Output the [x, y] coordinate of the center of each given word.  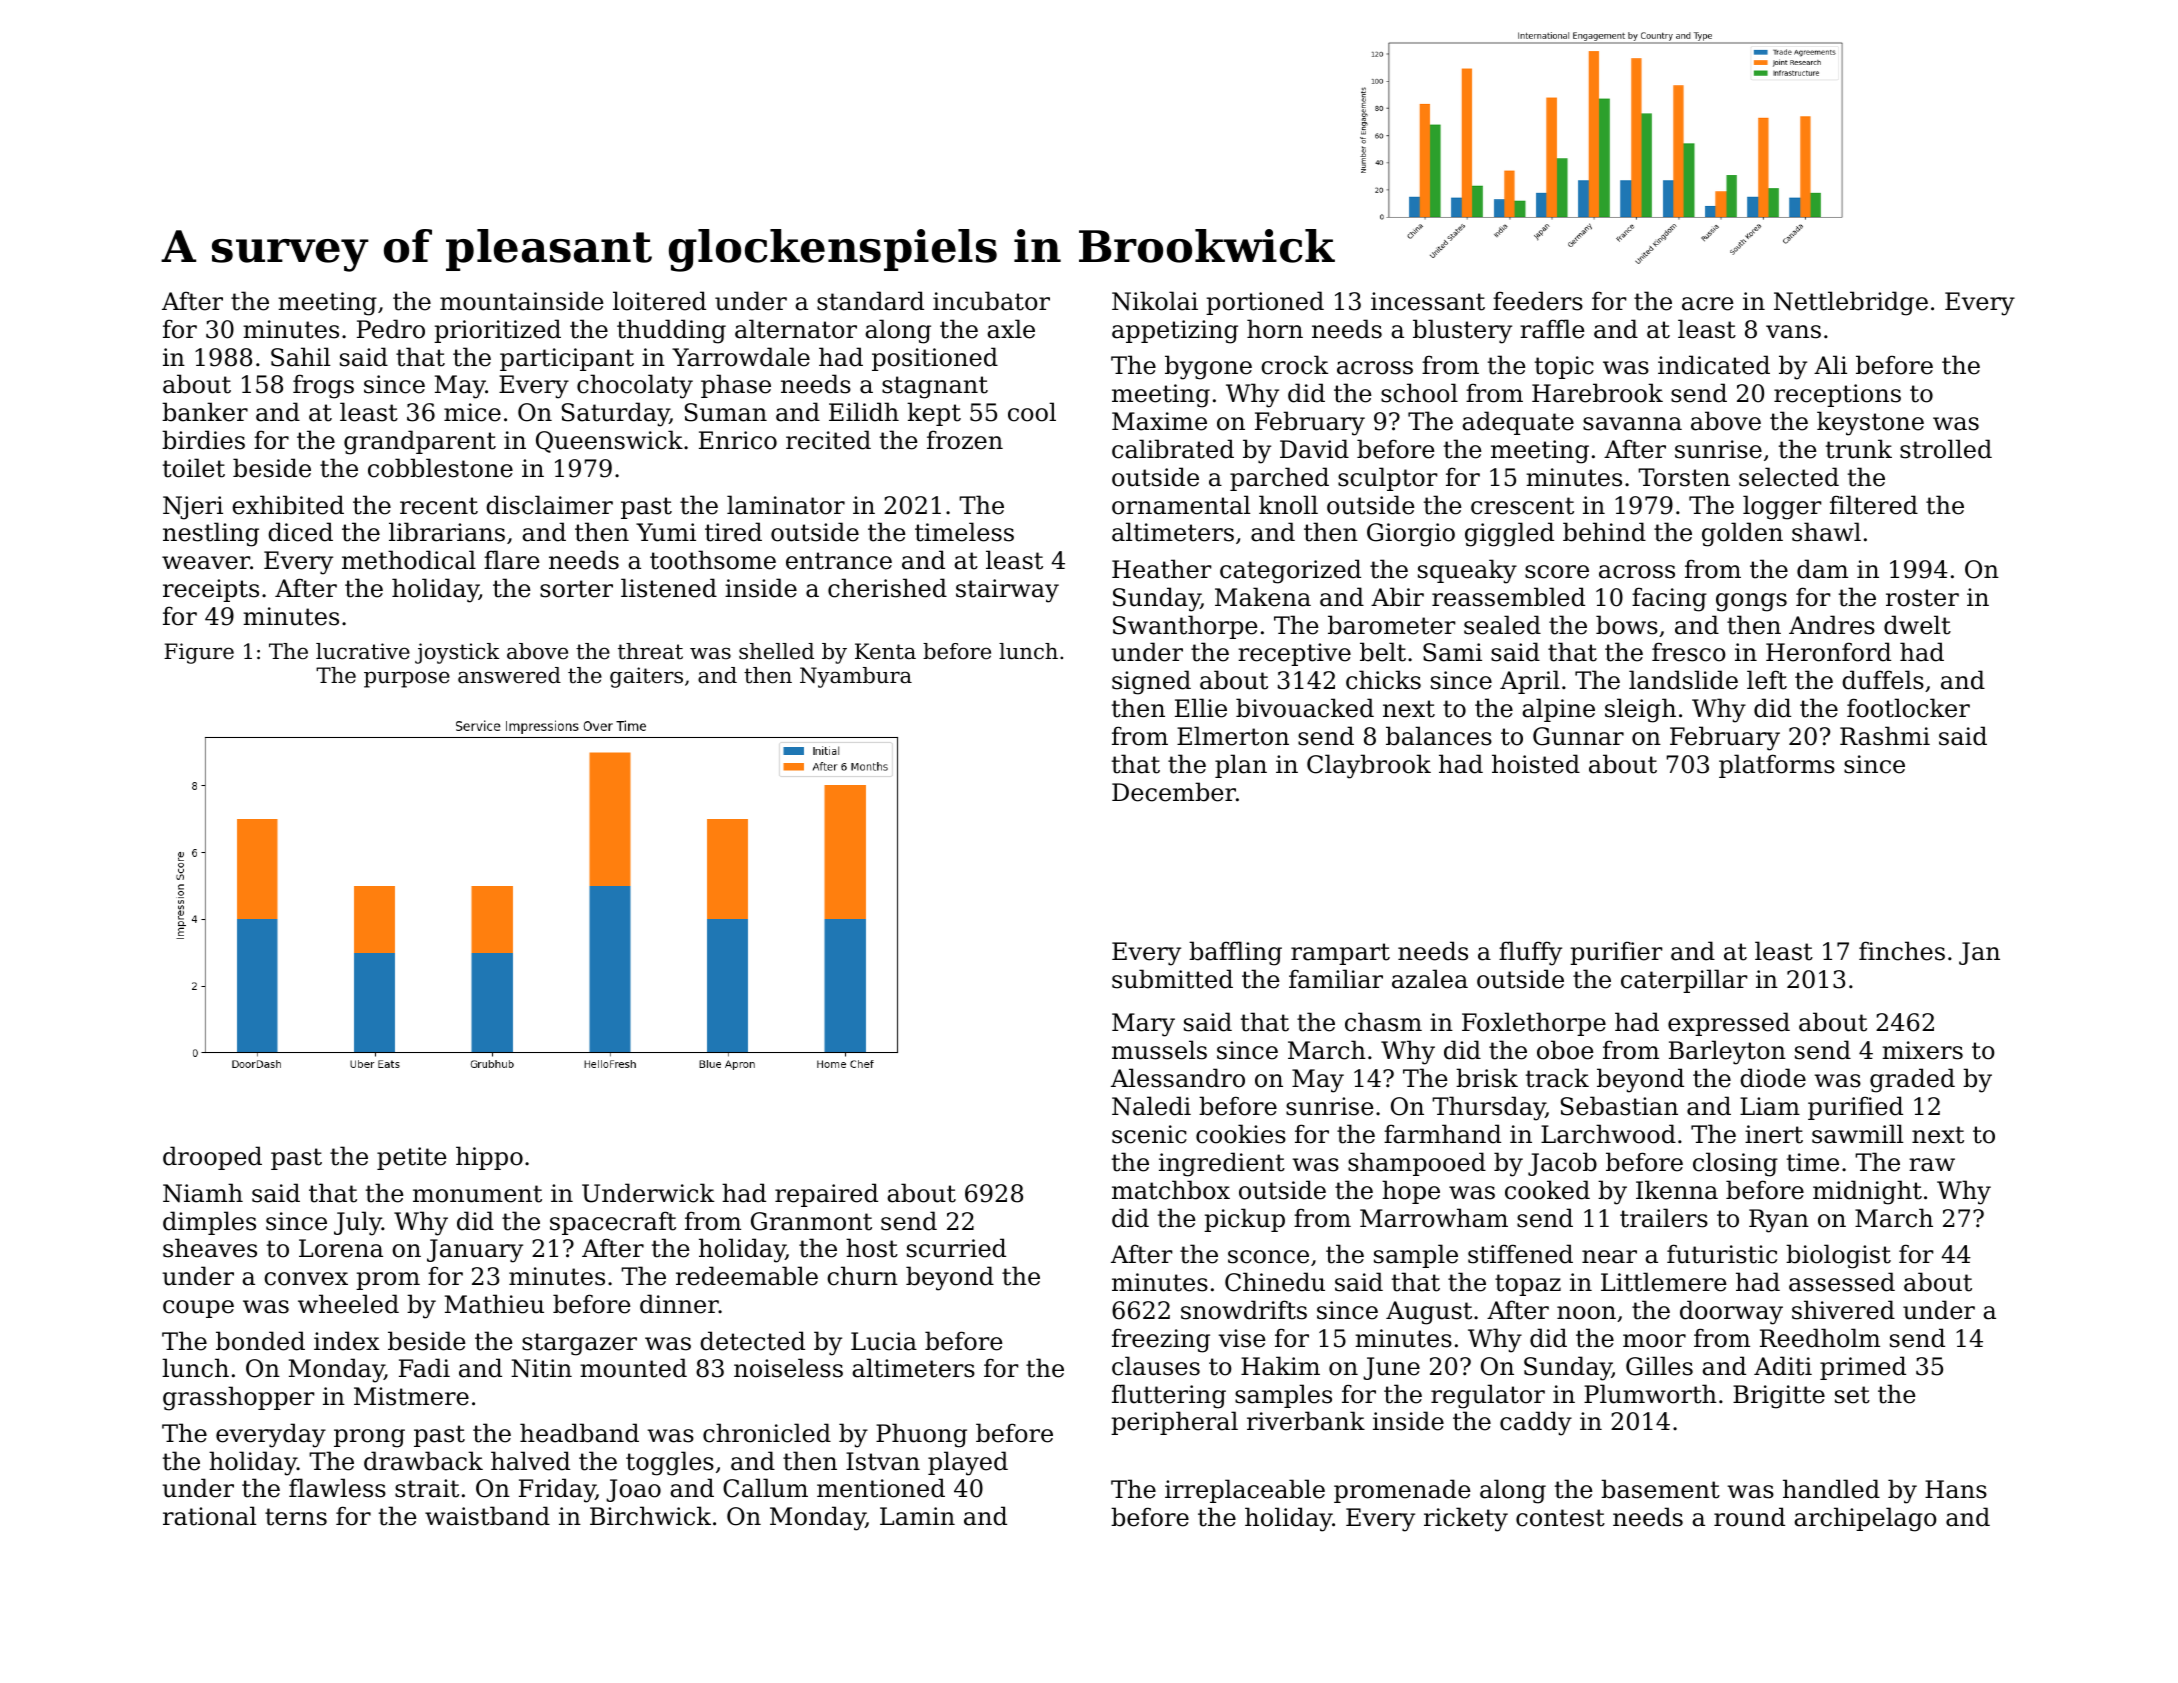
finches [1902, 951]
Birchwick [650, 1516]
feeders [1538, 301]
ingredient [1222, 1164]
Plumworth [1650, 1394]
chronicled [767, 1433]
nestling [211, 534]
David [1314, 449]
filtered [1874, 505]
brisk [1487, 1078]
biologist [1838, 1256]
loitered [659, 301]
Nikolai [1155, 301]
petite [412, 1158]
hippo [489, 1158]
